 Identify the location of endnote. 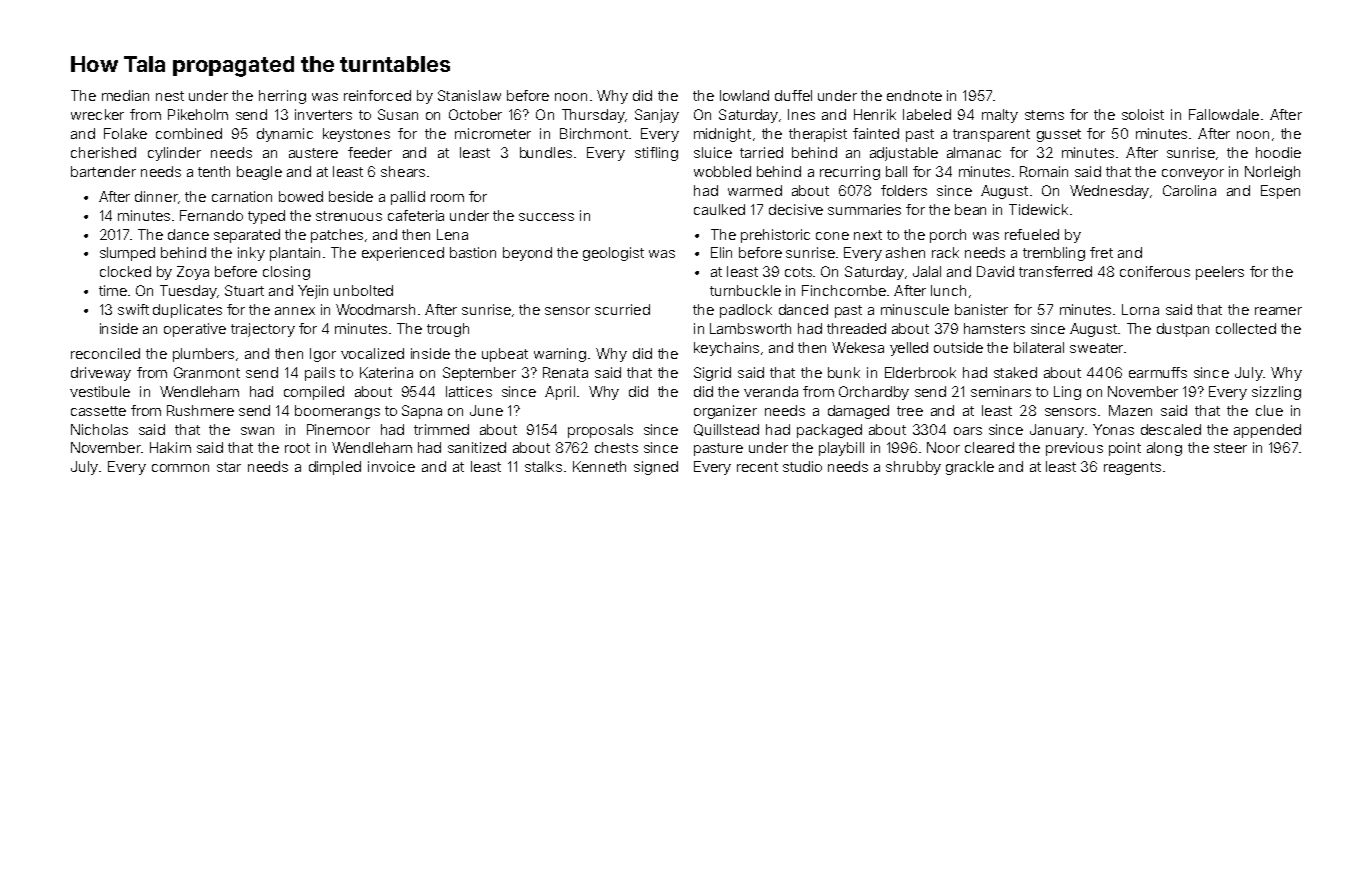
(914, 95).
